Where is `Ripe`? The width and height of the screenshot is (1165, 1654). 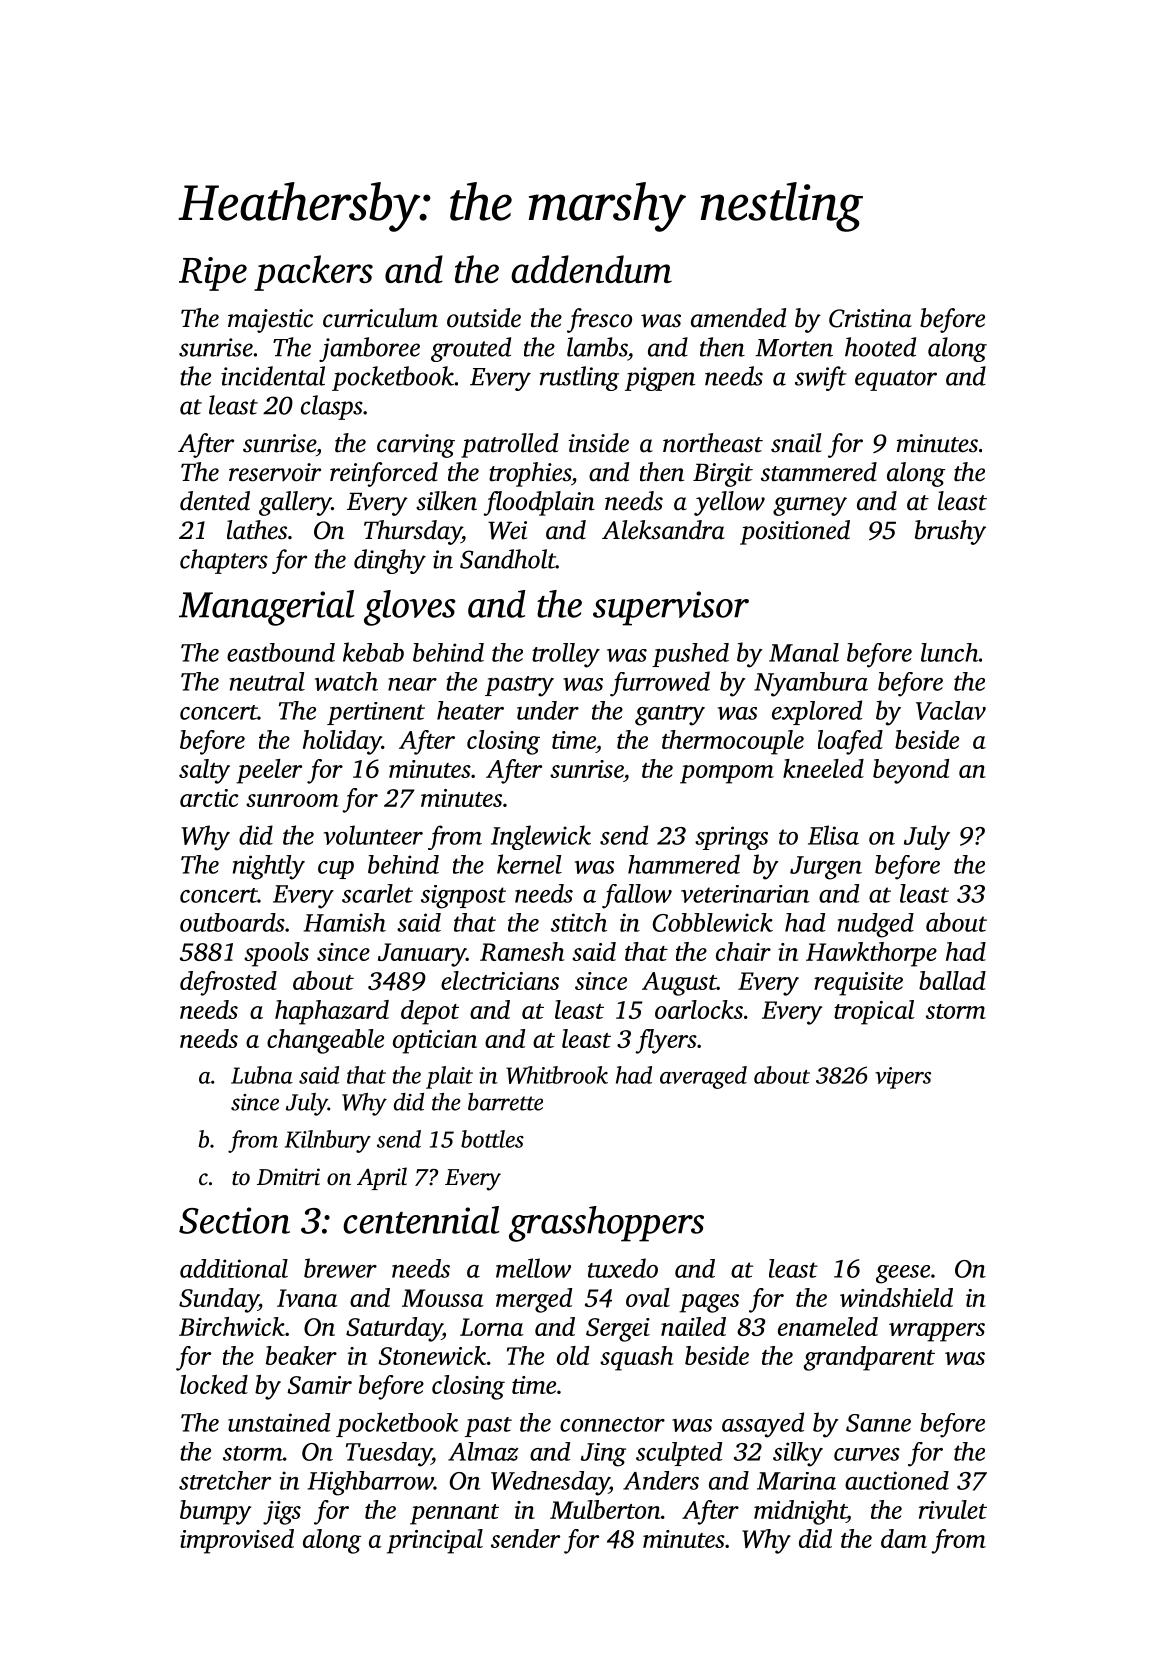 Ripe is located at coordinates (213, 274).
